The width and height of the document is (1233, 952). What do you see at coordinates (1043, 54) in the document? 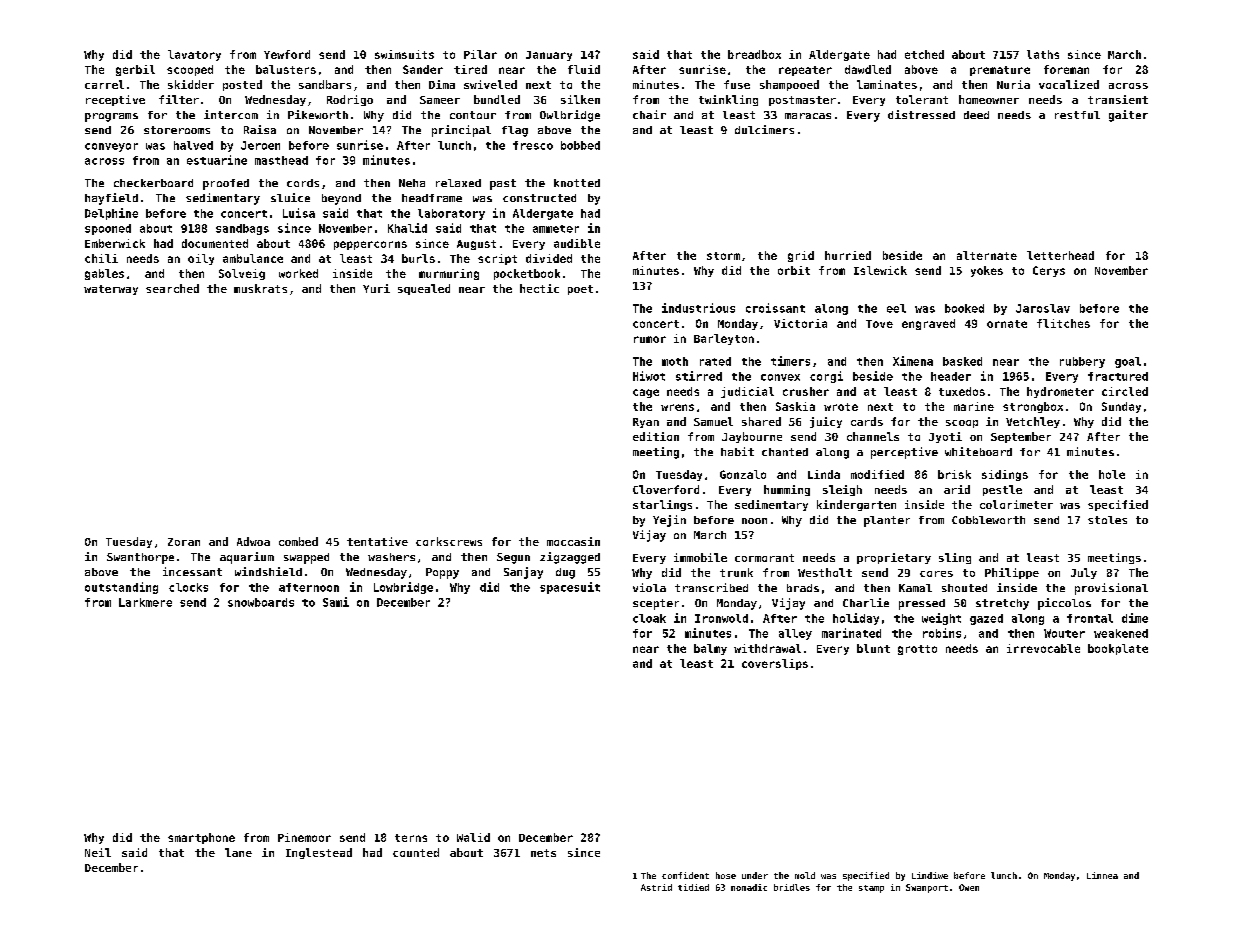
I see `laths` at bounding box center [1043, 54].
